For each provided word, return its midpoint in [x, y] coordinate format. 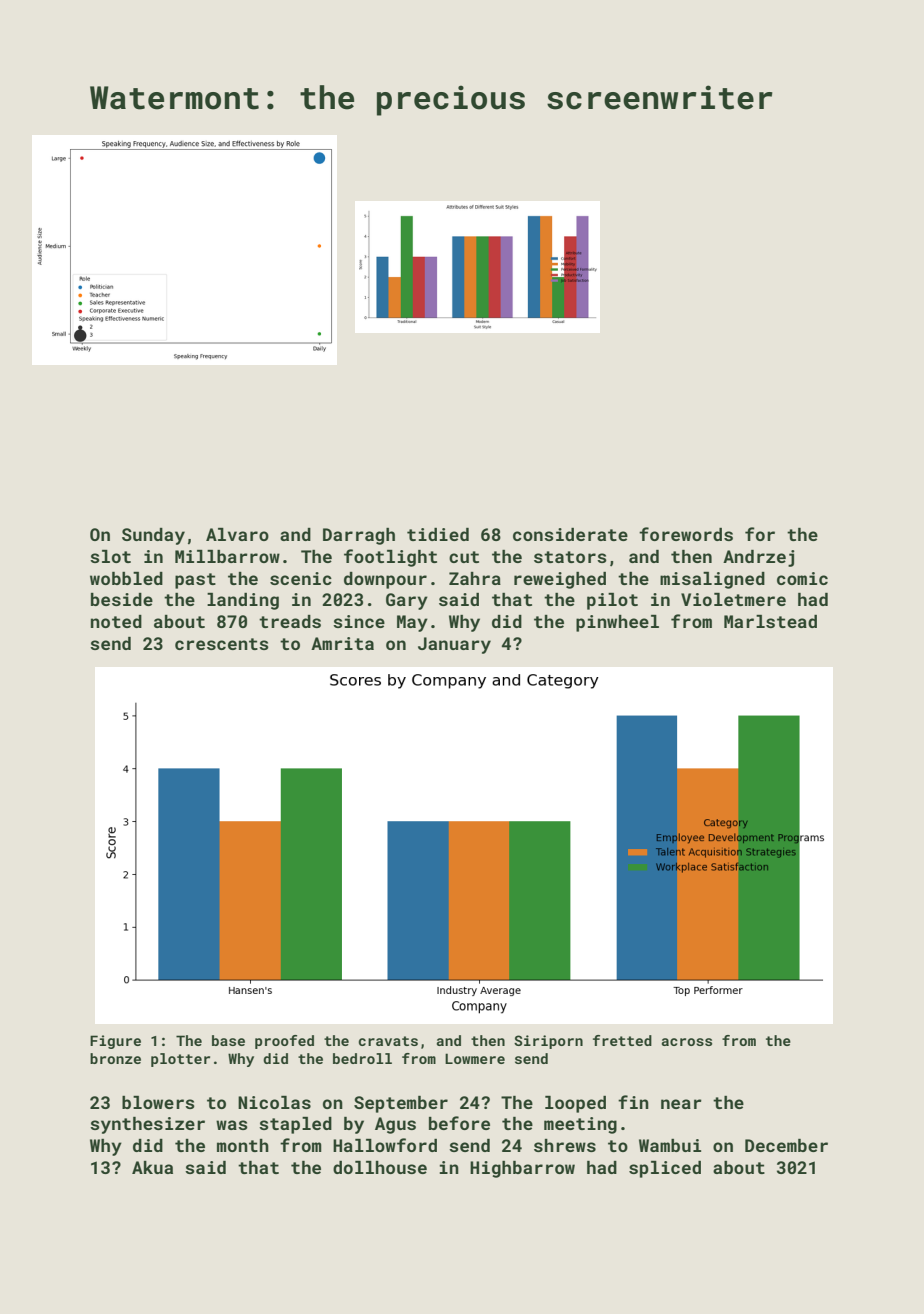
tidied [438, 534]
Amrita [342, 643]
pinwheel [617, 623]
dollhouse [380, 1167]
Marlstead [770, 621]
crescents [222, 644]
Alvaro [237, 534]
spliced [665, 1169]
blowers [158, 1102]
